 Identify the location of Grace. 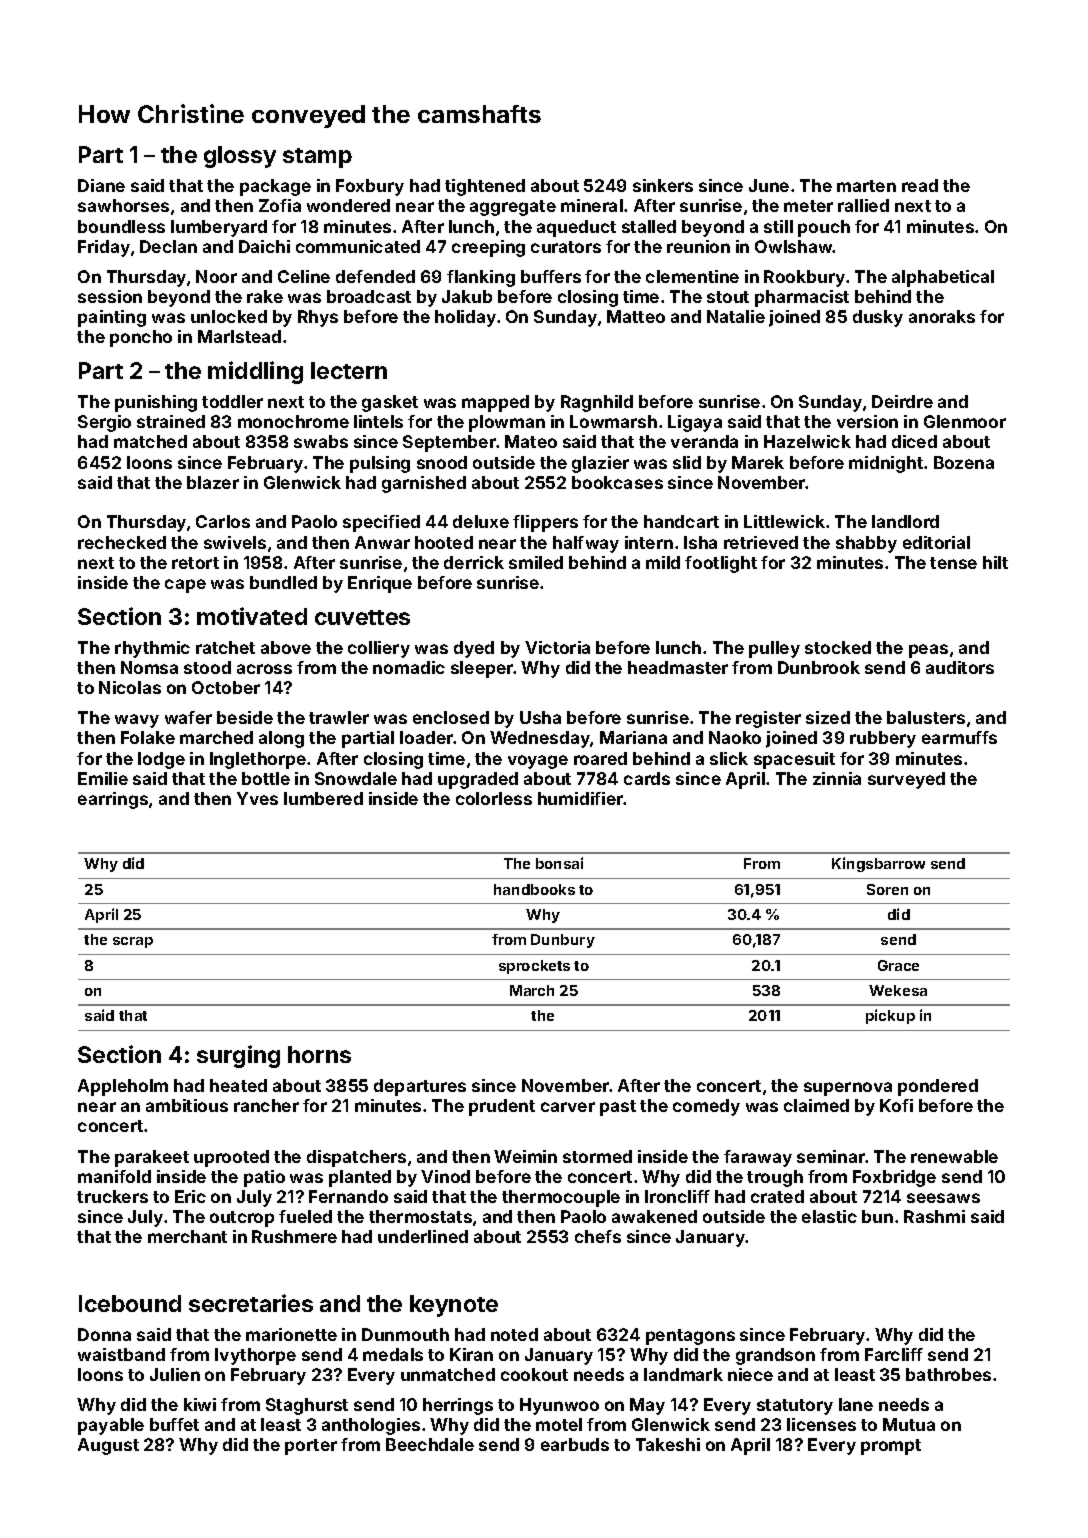
(898, 965).
